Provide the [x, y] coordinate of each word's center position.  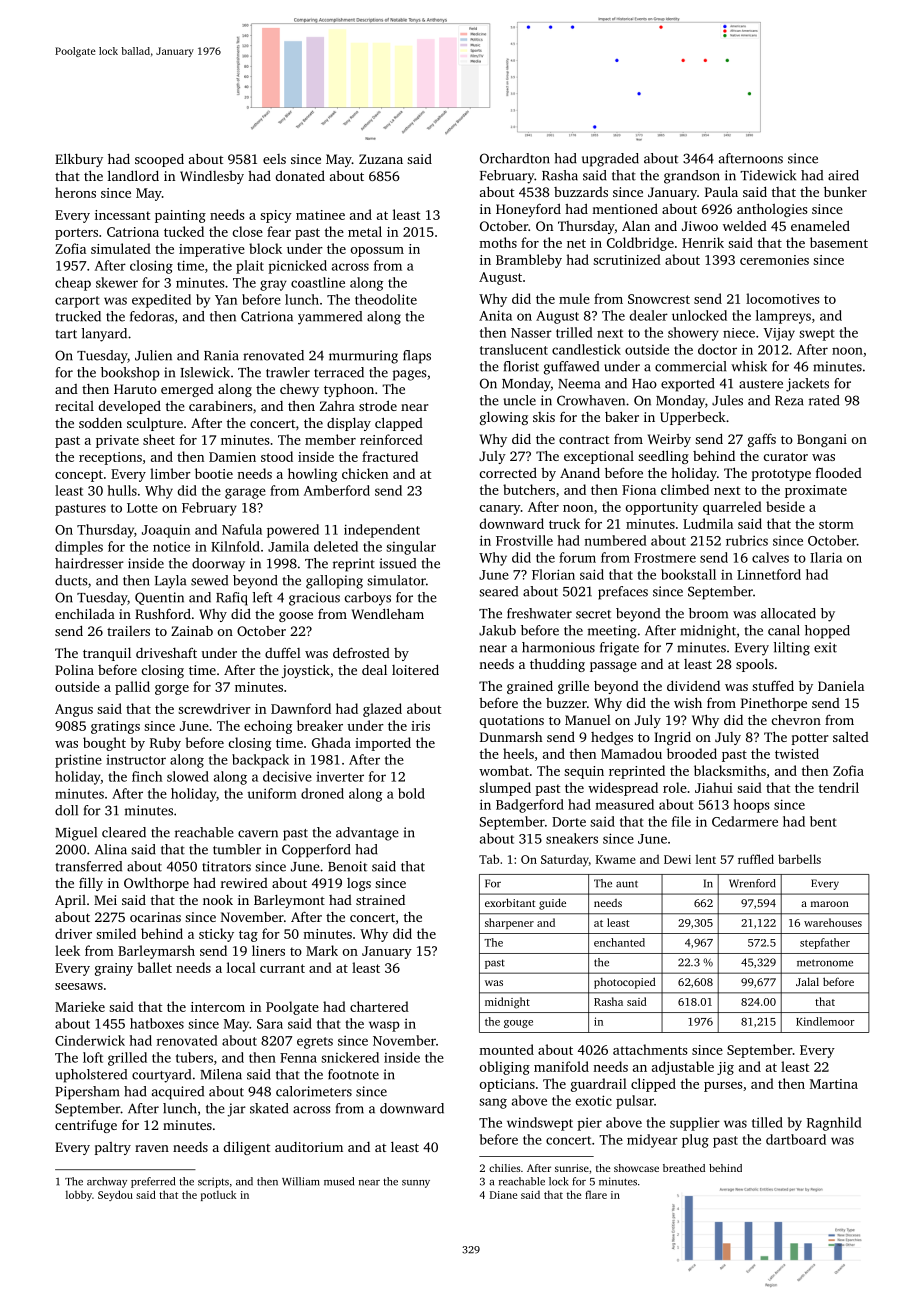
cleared [124, 832]
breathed [684, 1168]
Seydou [115, 1195]
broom [708, 613]
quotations [512, 721]
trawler [288, 372]
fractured [390, 456]
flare [596, 1194]
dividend [693, 686]
